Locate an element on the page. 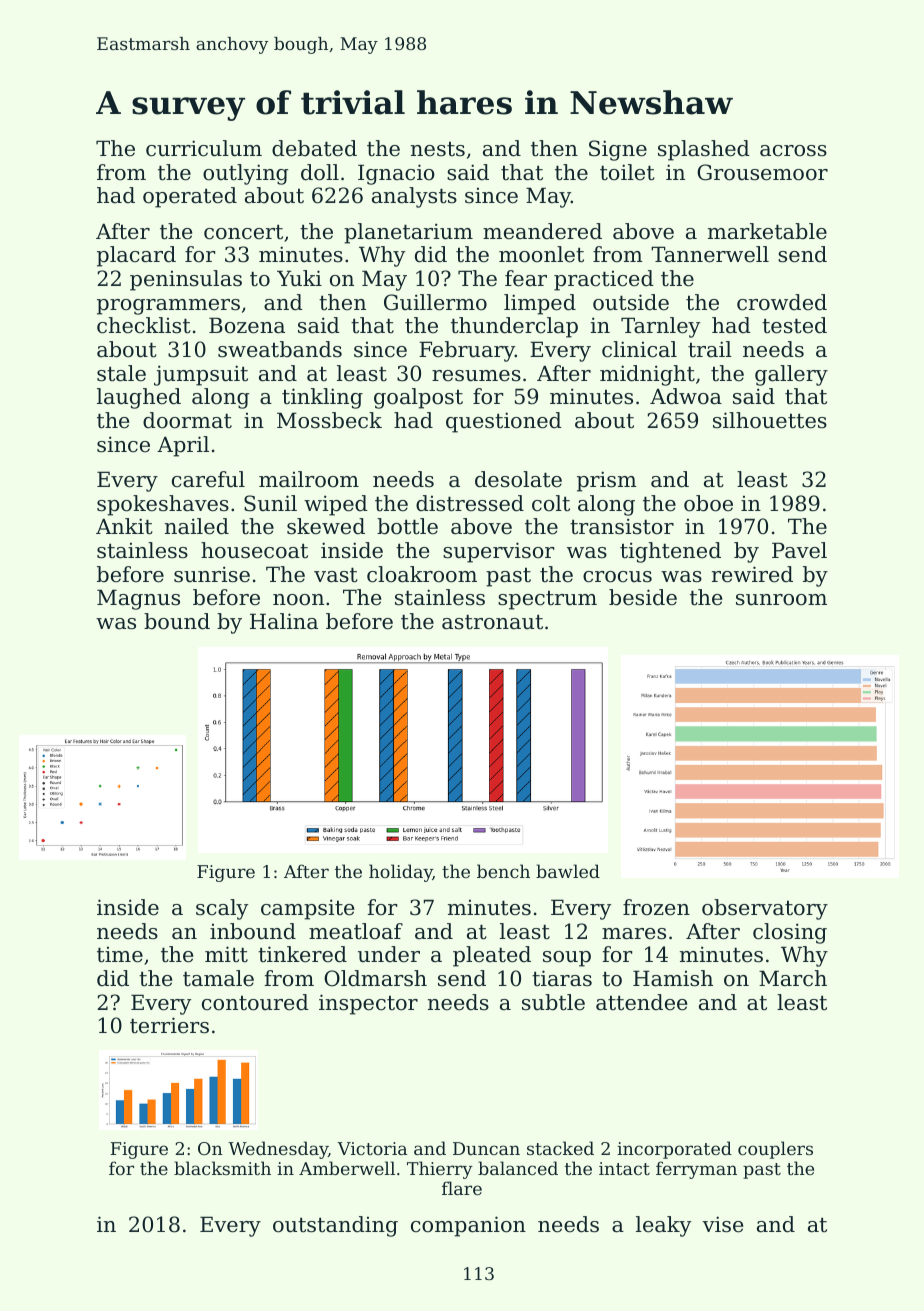  companion is located at coordinates (468, 1226).
